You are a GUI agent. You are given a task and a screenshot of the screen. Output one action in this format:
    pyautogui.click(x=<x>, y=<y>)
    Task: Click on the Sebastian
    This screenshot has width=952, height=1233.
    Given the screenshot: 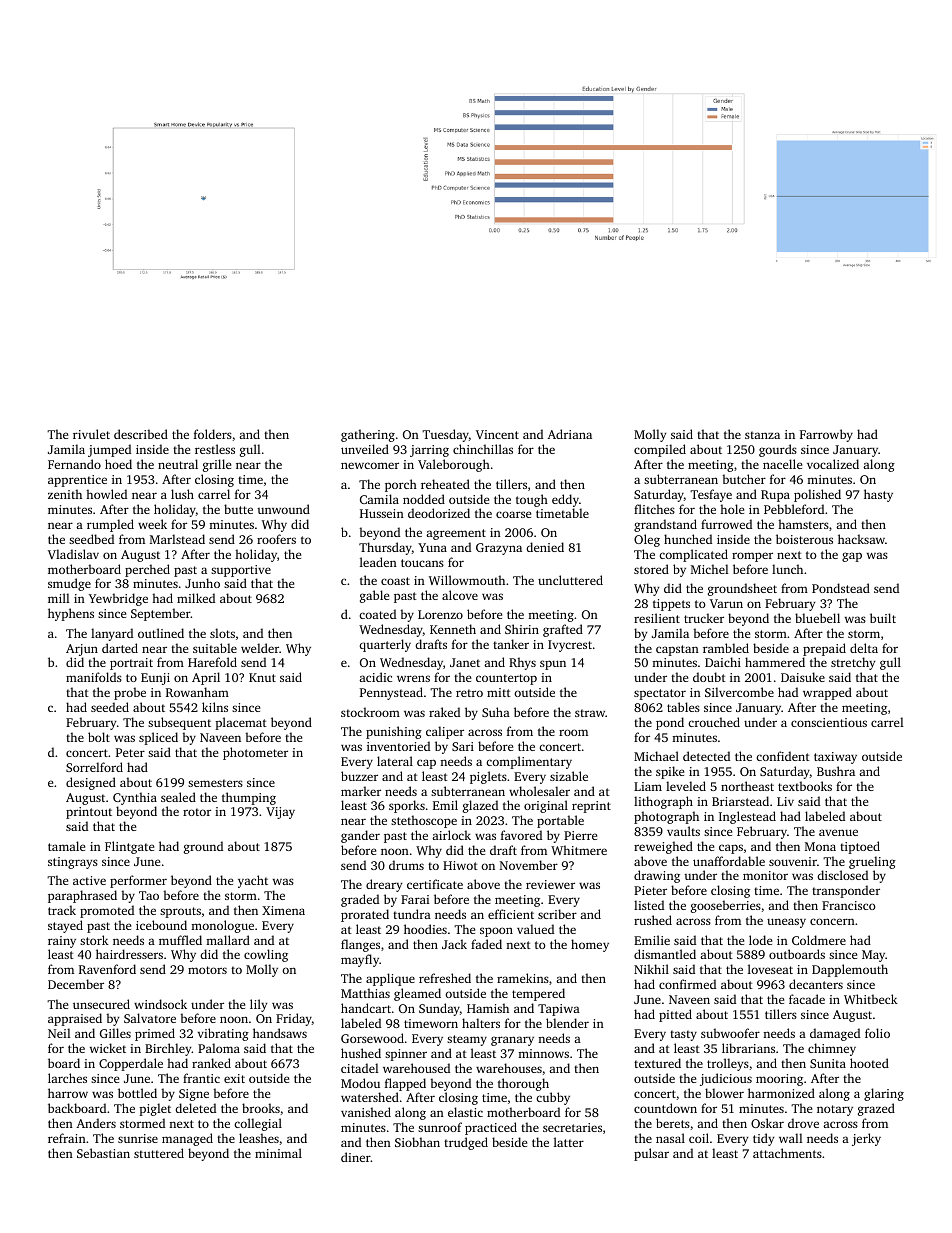 What is the action you would take?
    pyautogui.click(x=103, y=1153)
